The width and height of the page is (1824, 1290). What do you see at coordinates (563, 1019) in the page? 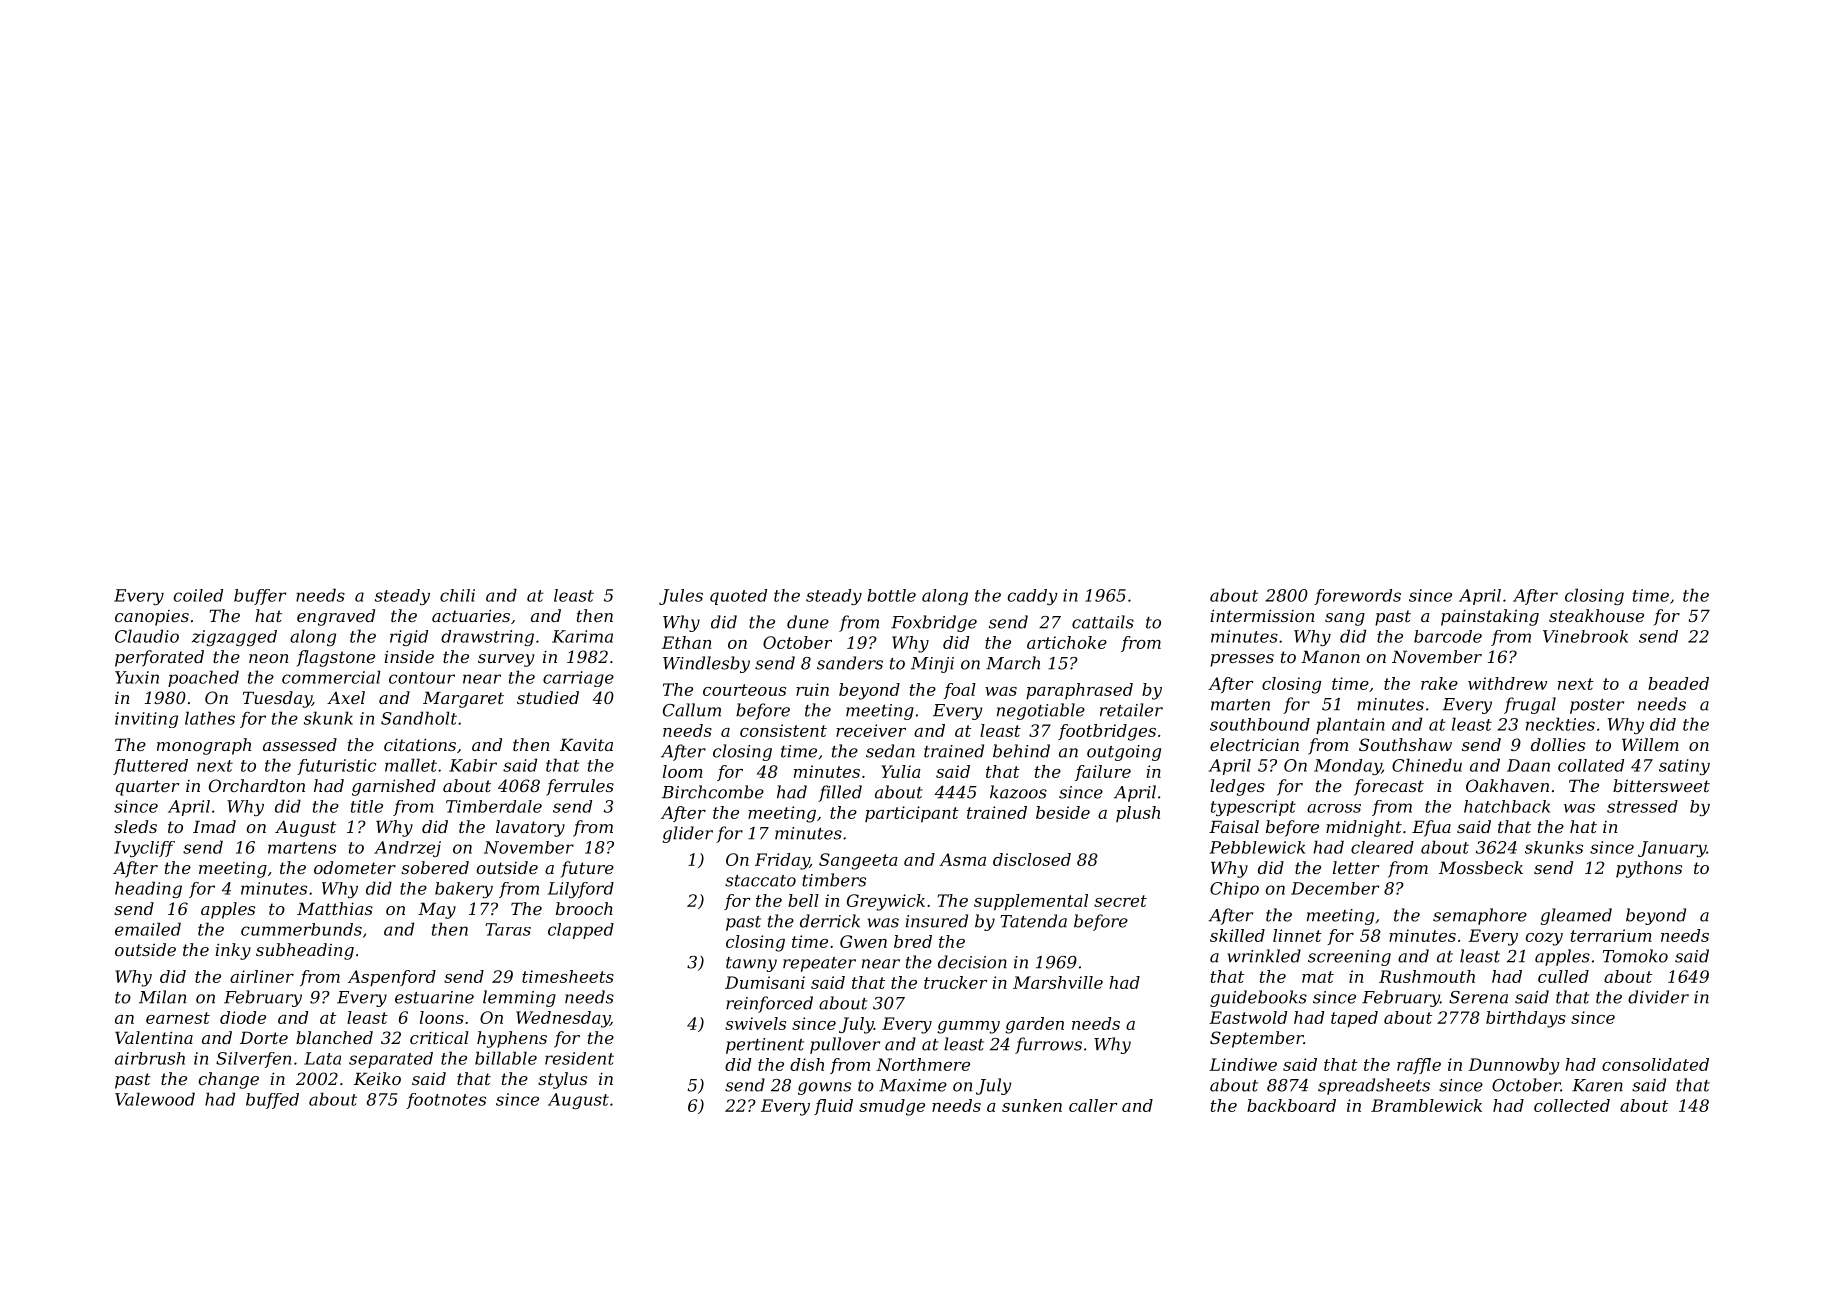
I see `Wednesday` at bounding box center [563, 1019].
